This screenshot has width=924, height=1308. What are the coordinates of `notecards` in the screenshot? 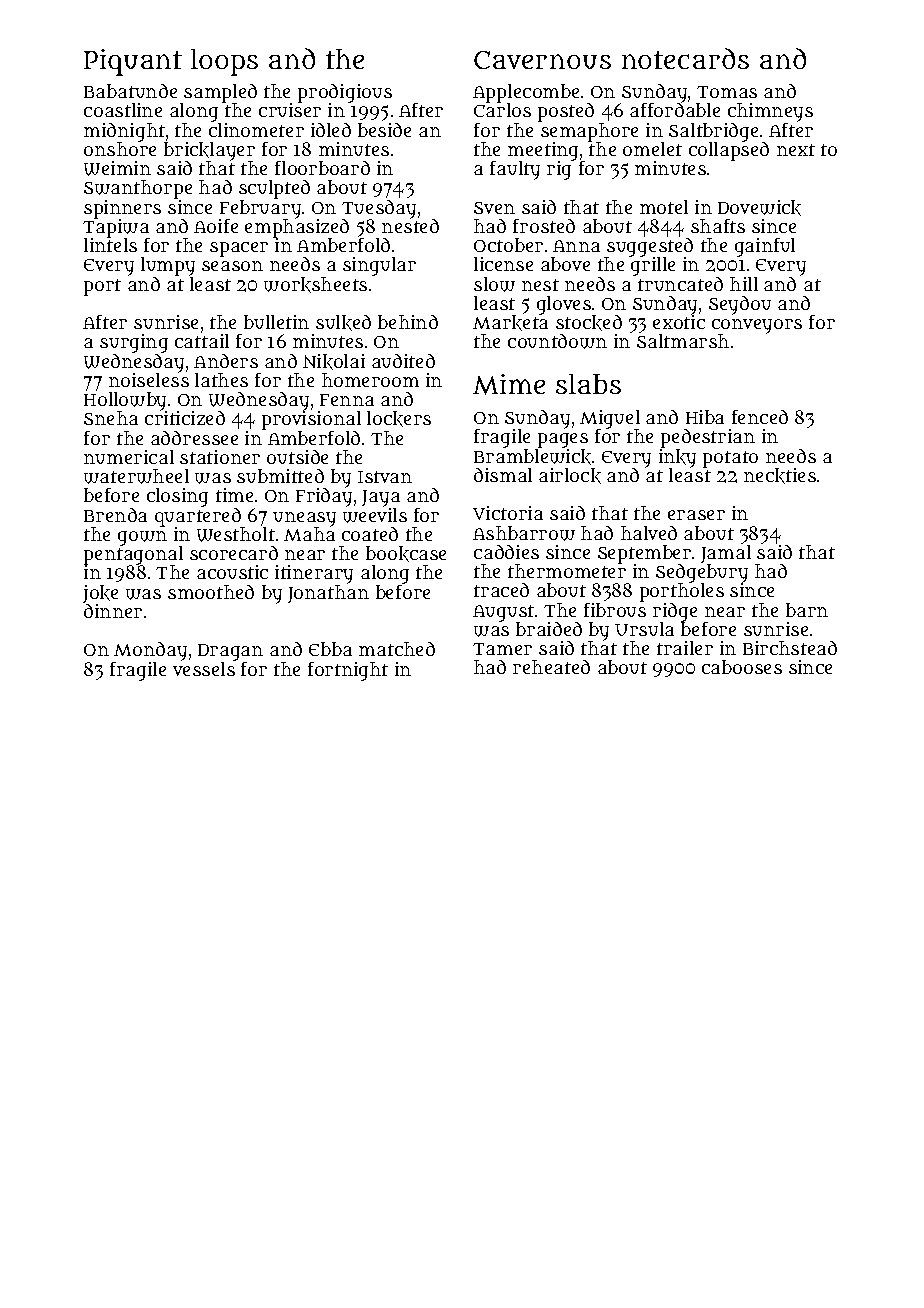 It's located at (685, 58).
